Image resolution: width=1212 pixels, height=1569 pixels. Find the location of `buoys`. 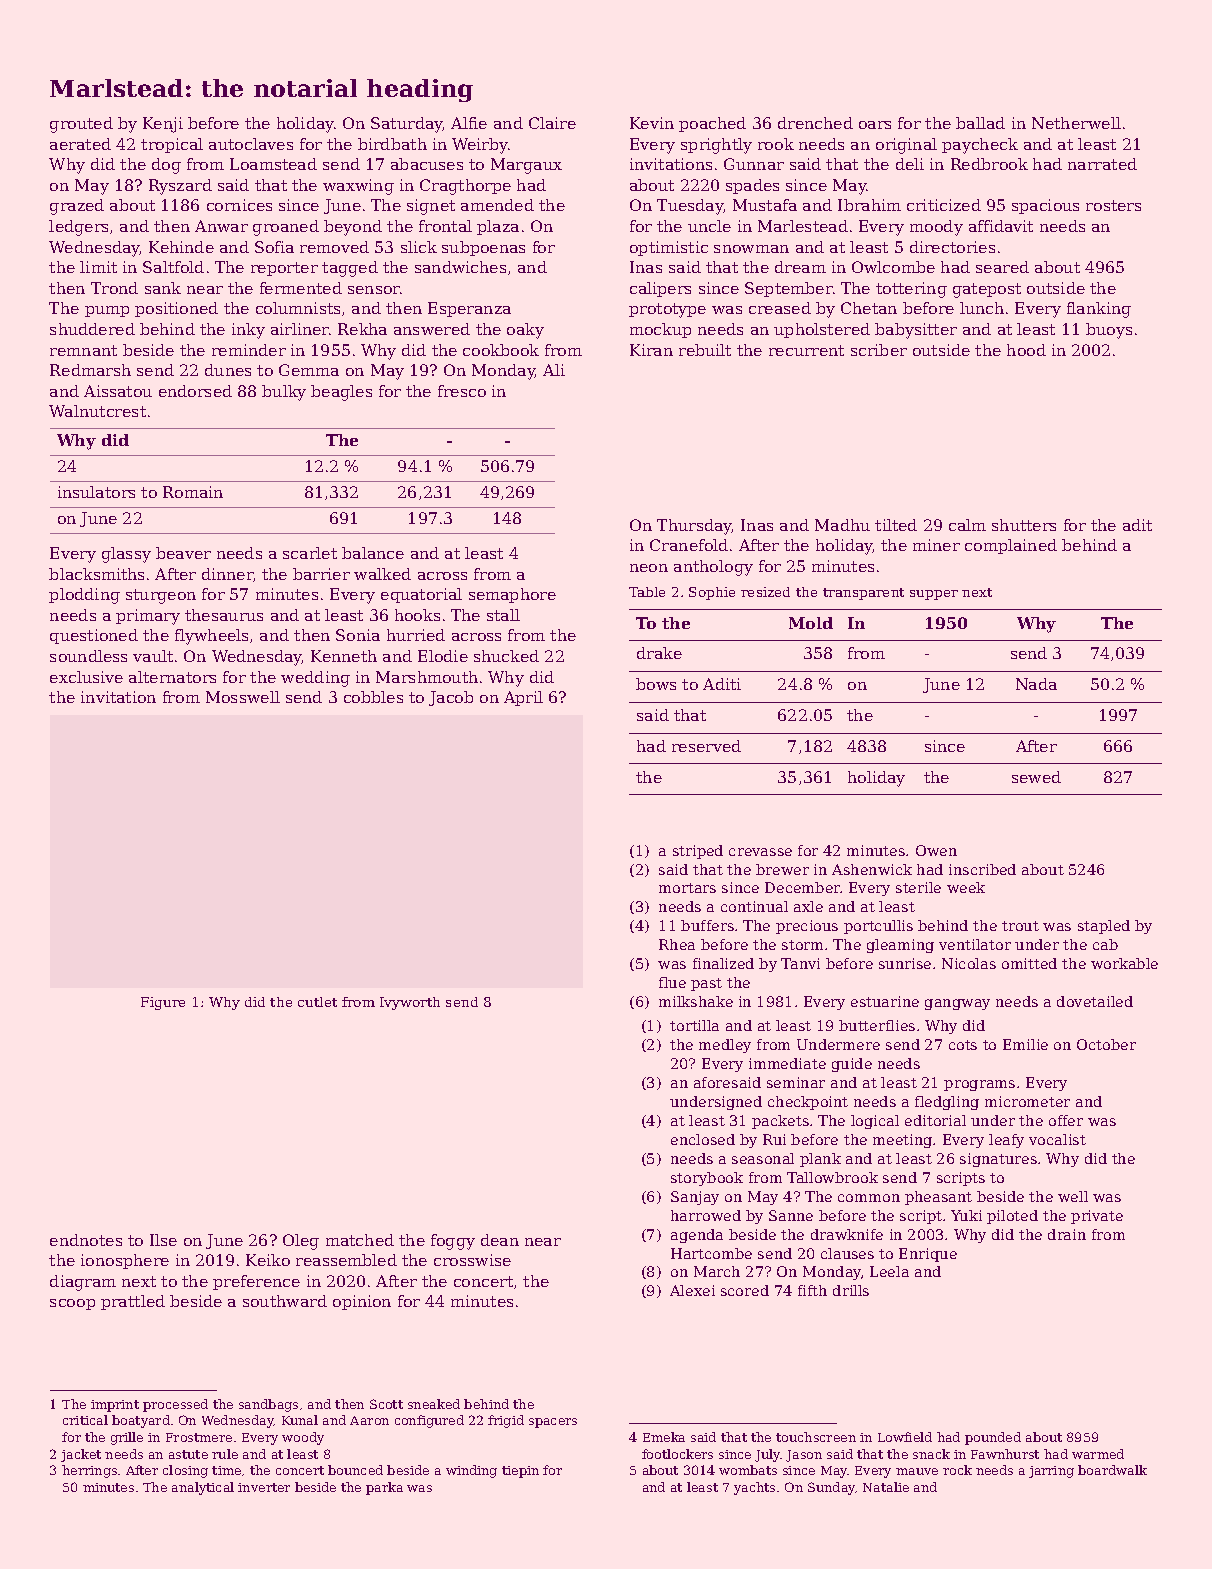

buoys is located at coordinates (1109, 331).
